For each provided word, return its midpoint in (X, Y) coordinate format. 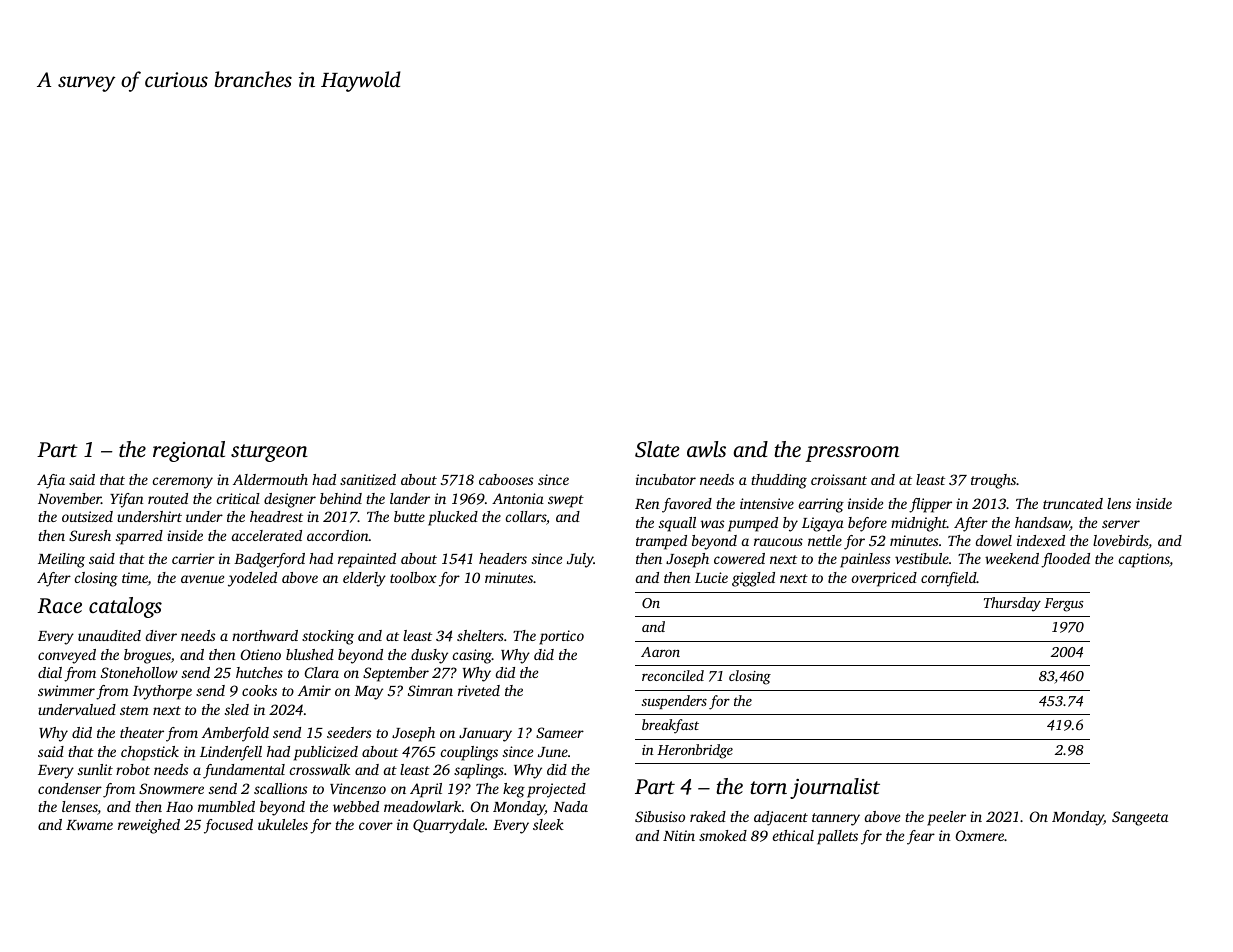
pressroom (852, 454)
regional (189, 451)
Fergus (1064, 605)
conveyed (67, 656)
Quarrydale (449, 826)
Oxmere (980, 835)
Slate (657, 449)
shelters (480, 635)
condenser (70, 788)
